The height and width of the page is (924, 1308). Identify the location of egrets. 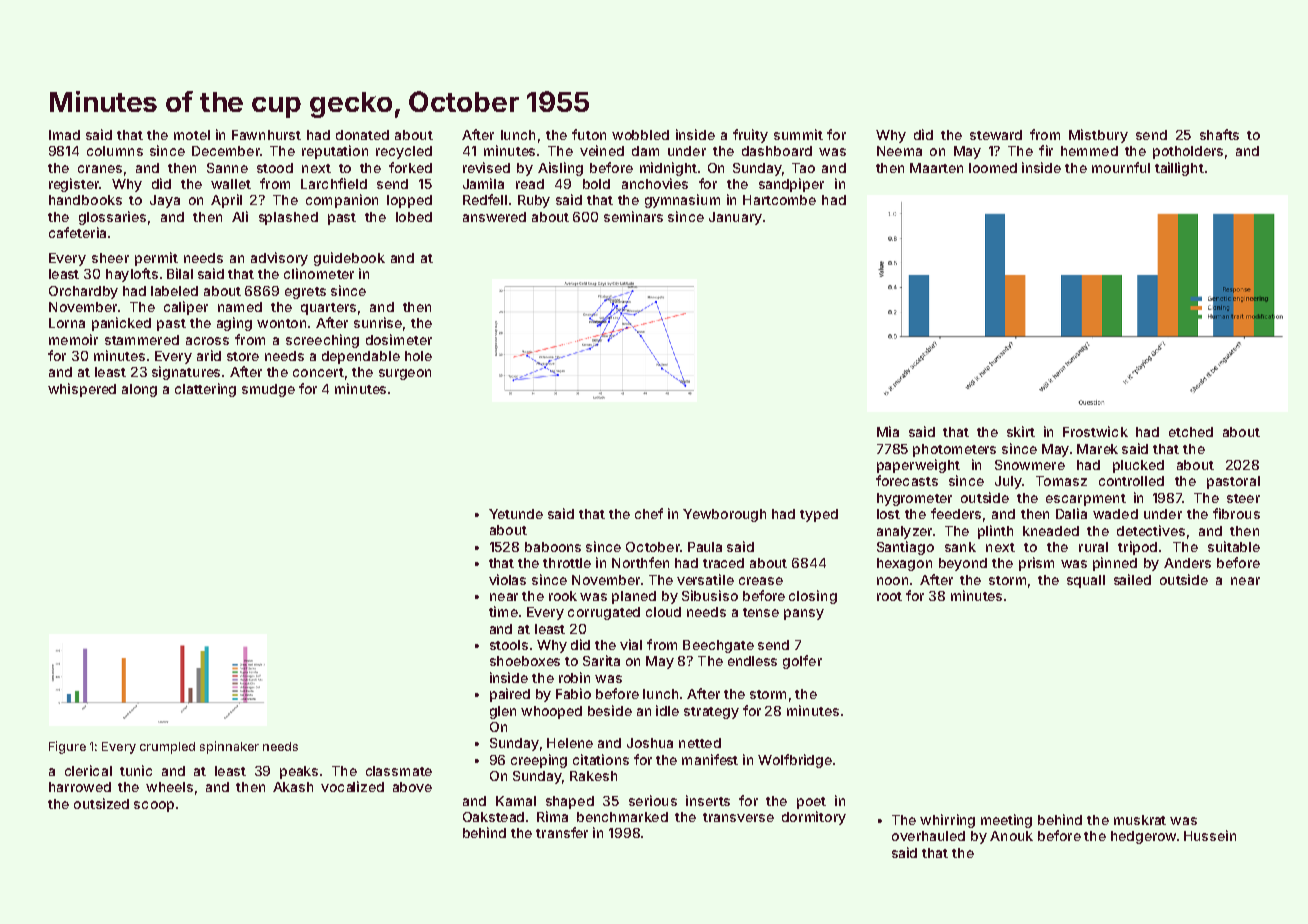
(305, 293).
